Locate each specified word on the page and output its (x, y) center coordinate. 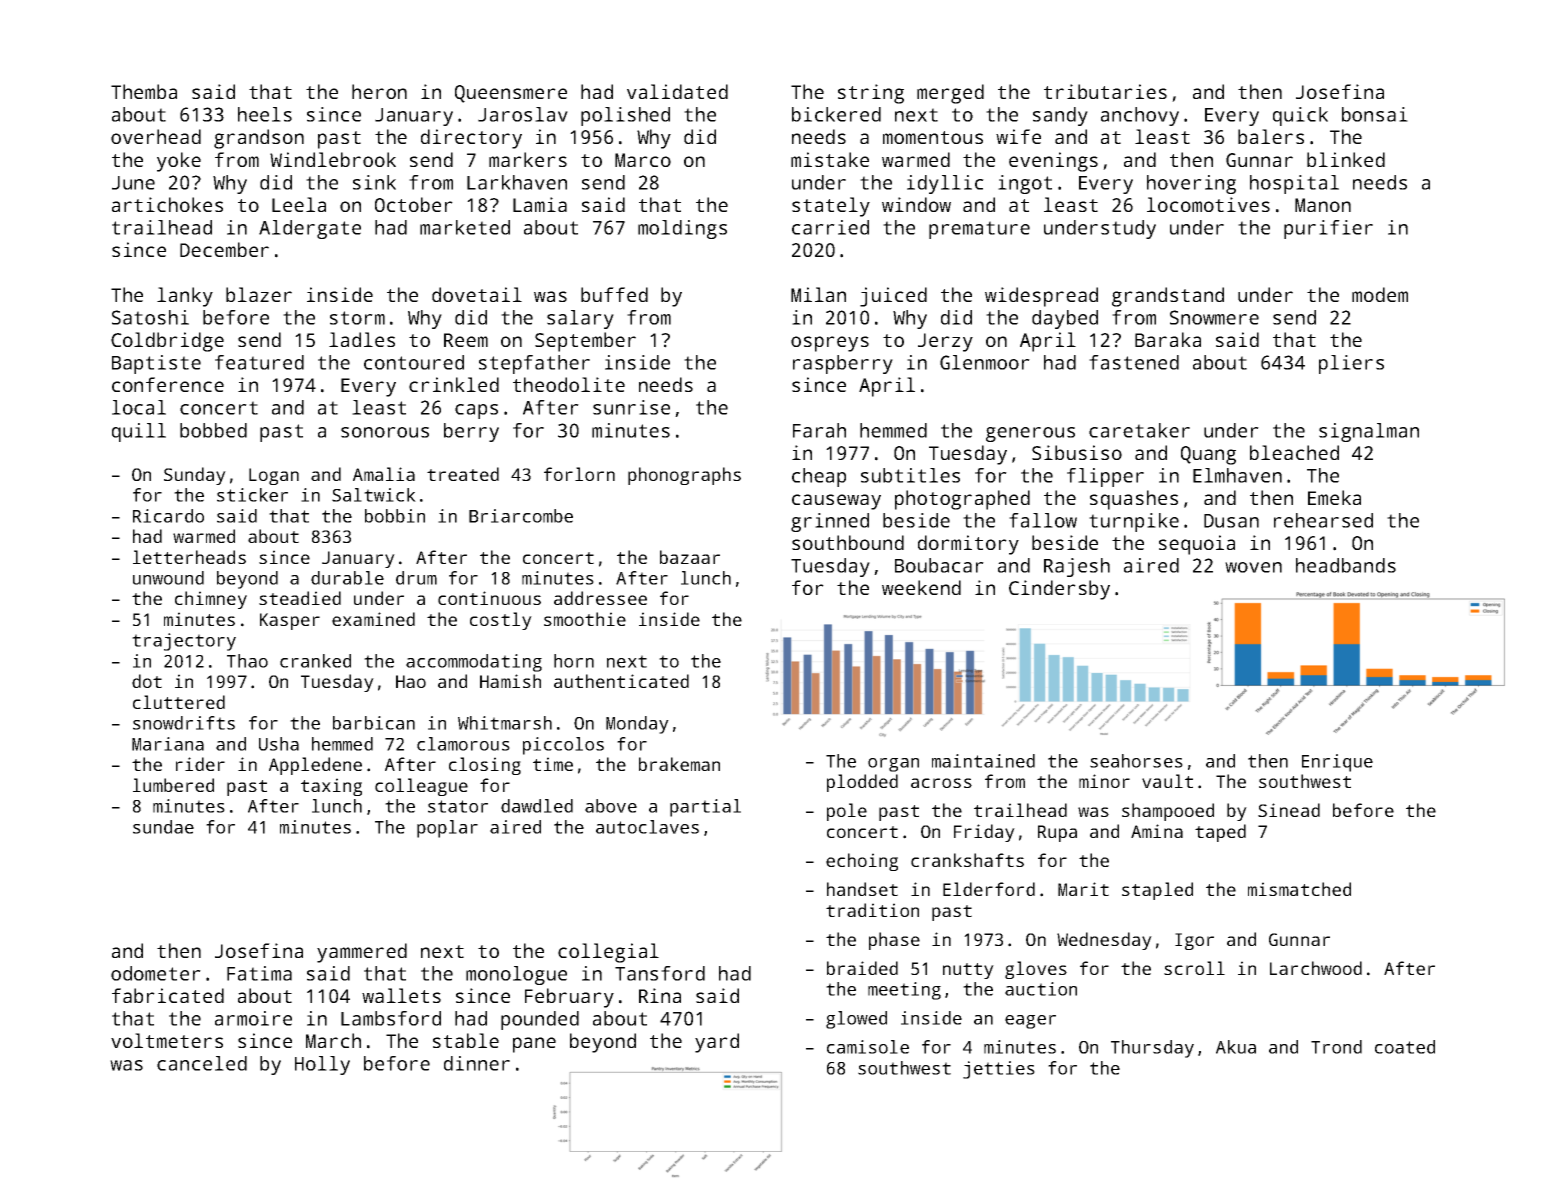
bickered (836, 114)
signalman (1369, 432)
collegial (608, 953)
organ (893, 765)
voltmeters (167, 1040)
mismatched (1299, 889)
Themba (144, 91)
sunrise (631, 407)
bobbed (213, 430)
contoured (414, 362)
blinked (1346, 159)
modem (1380, 294)
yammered (362, 953)
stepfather (534, 364)
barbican (374, 723)
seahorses (1136, 761)
